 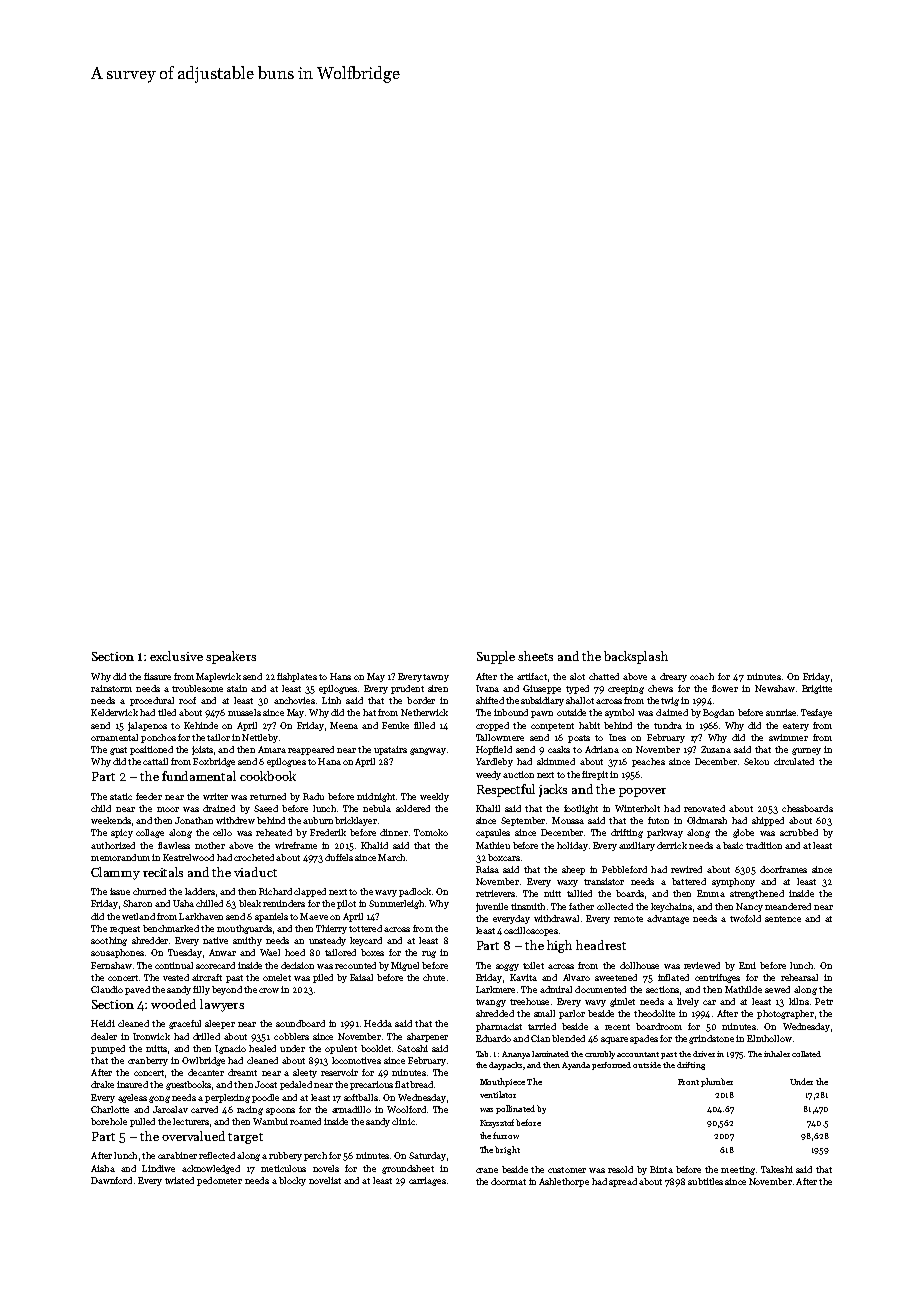 I want to click on Hopfield, so click(x=494, y=750).
